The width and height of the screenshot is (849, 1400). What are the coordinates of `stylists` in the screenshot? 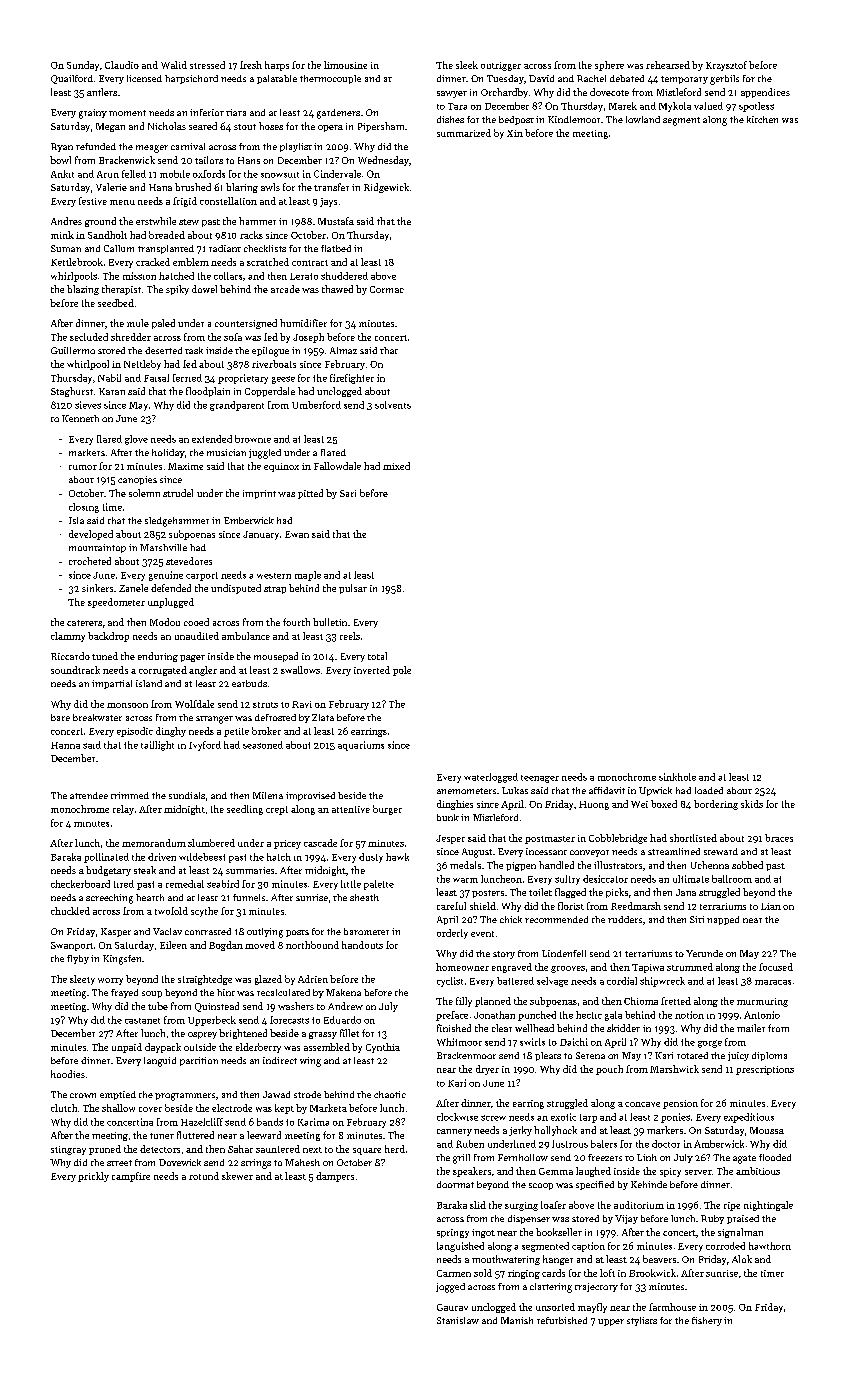 It's located at (642, 1321).
